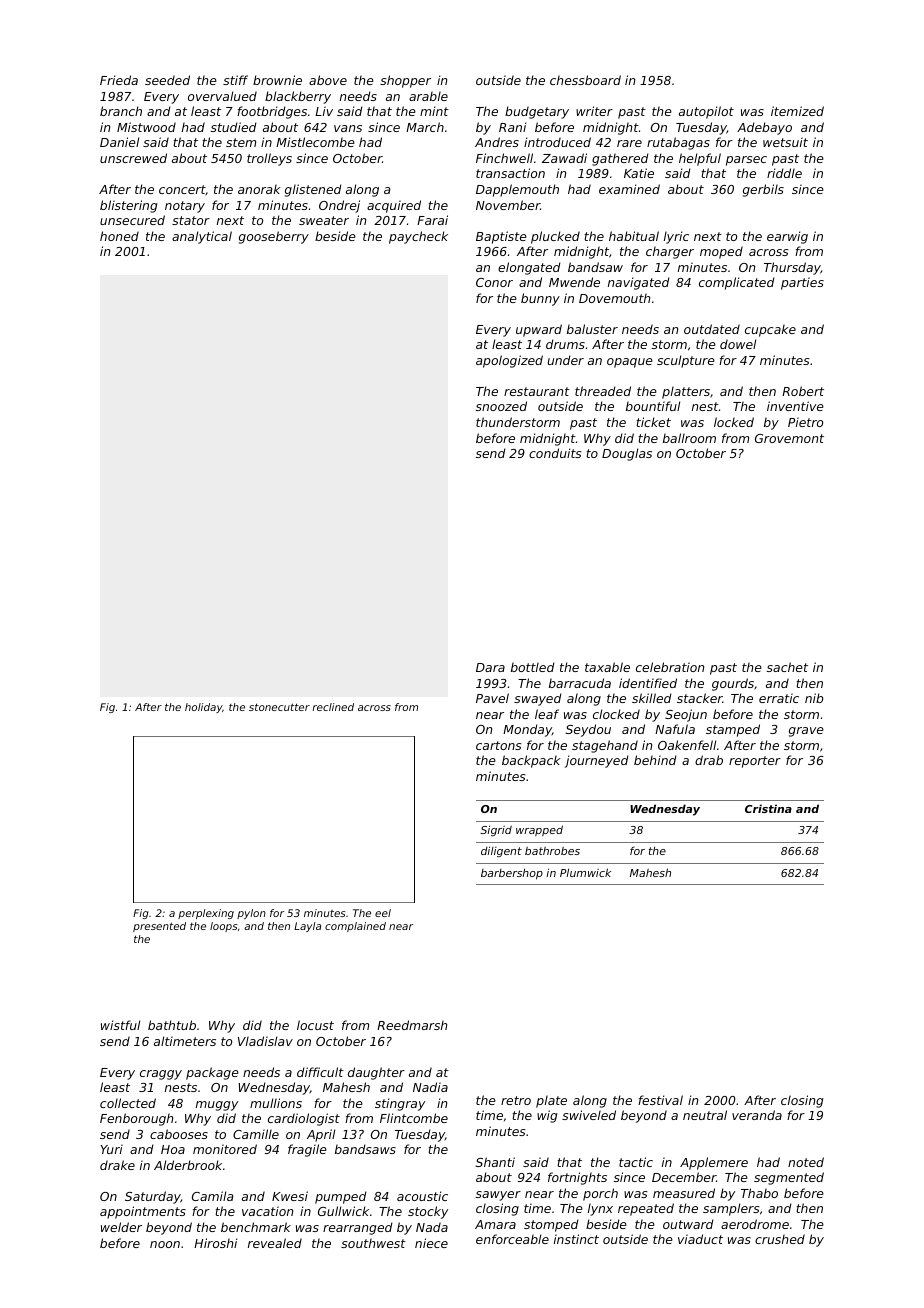  I want to click on snoozed, so click(501, 406).
